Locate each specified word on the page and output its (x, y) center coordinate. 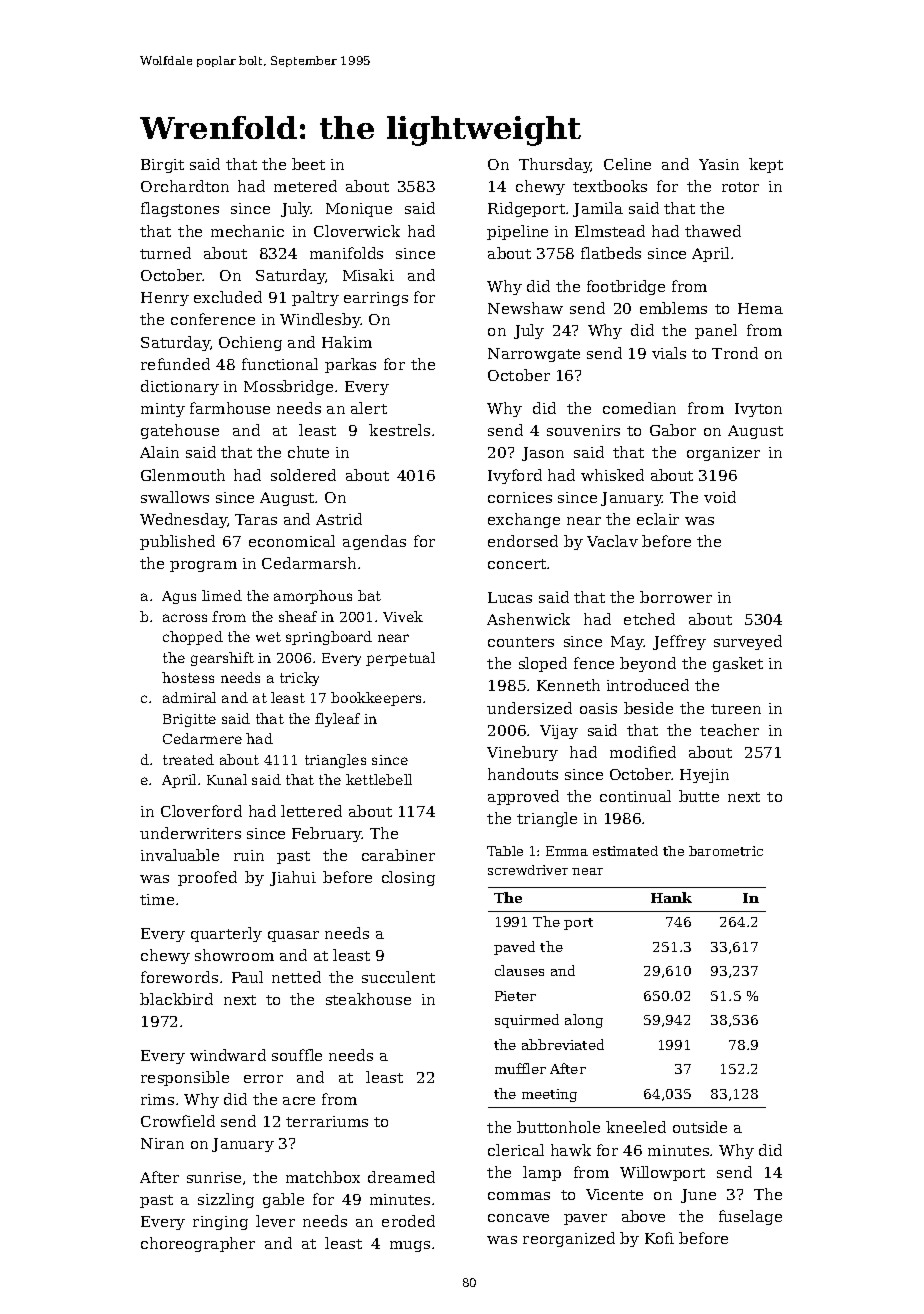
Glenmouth (183, 475)
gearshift (222, 659)
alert (369, 408)
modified (643, 752)
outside (700, 1127)
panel (716, 331)
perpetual (400, 659)
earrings (376, 299)
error (263, 1079)
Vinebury (522, 753)
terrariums (327, 1121)
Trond (735, 353)
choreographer (198, 1244)
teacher (729, 730)
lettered (311, 811)
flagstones (180, 209)
